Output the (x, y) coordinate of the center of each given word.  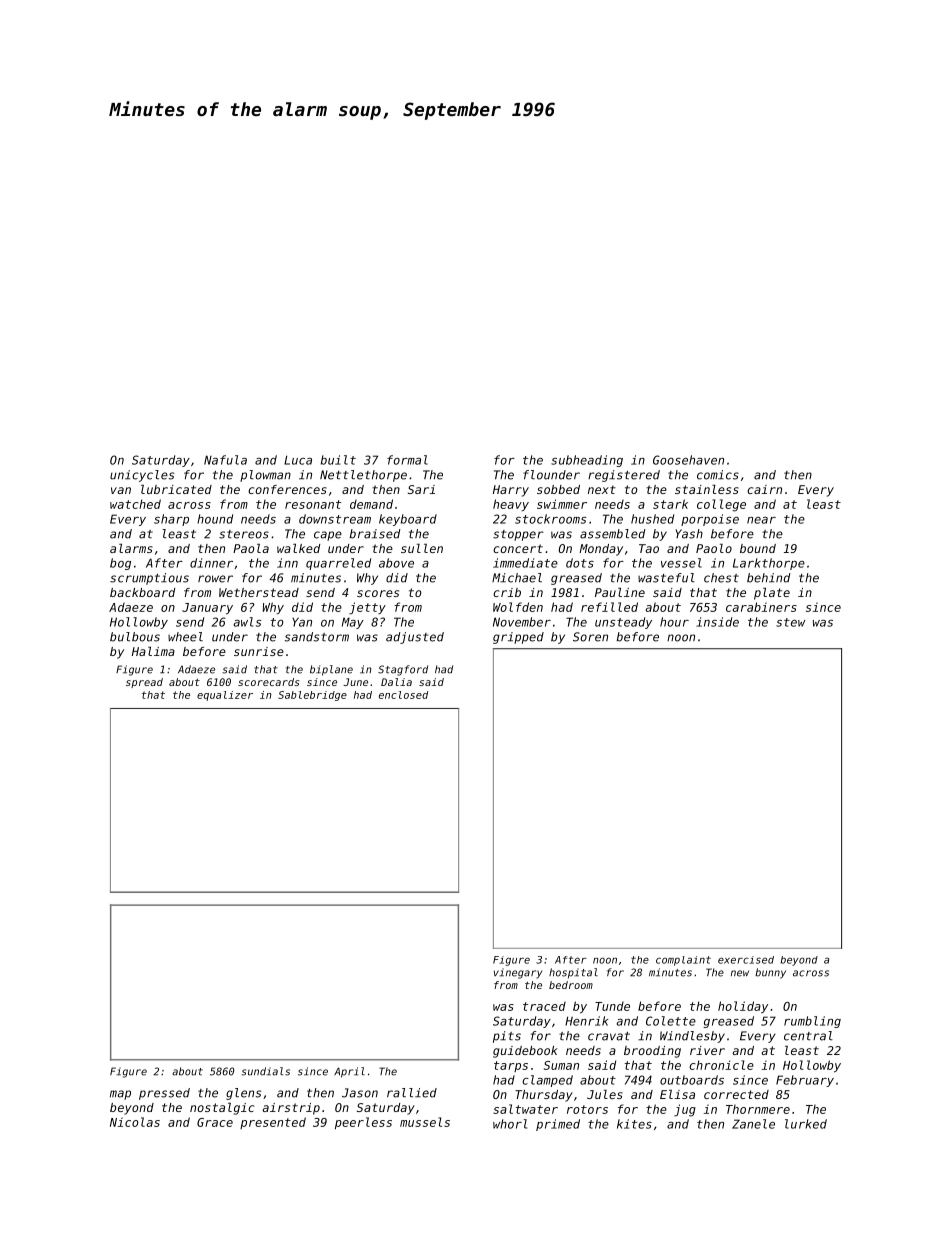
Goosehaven (688, 460)
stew (790, 622)
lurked (806, 1124)
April (349, 1072)
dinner (211, 563)
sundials (265, 1071)
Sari (421, 489)
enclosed (403, 695)
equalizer (225, 696)
